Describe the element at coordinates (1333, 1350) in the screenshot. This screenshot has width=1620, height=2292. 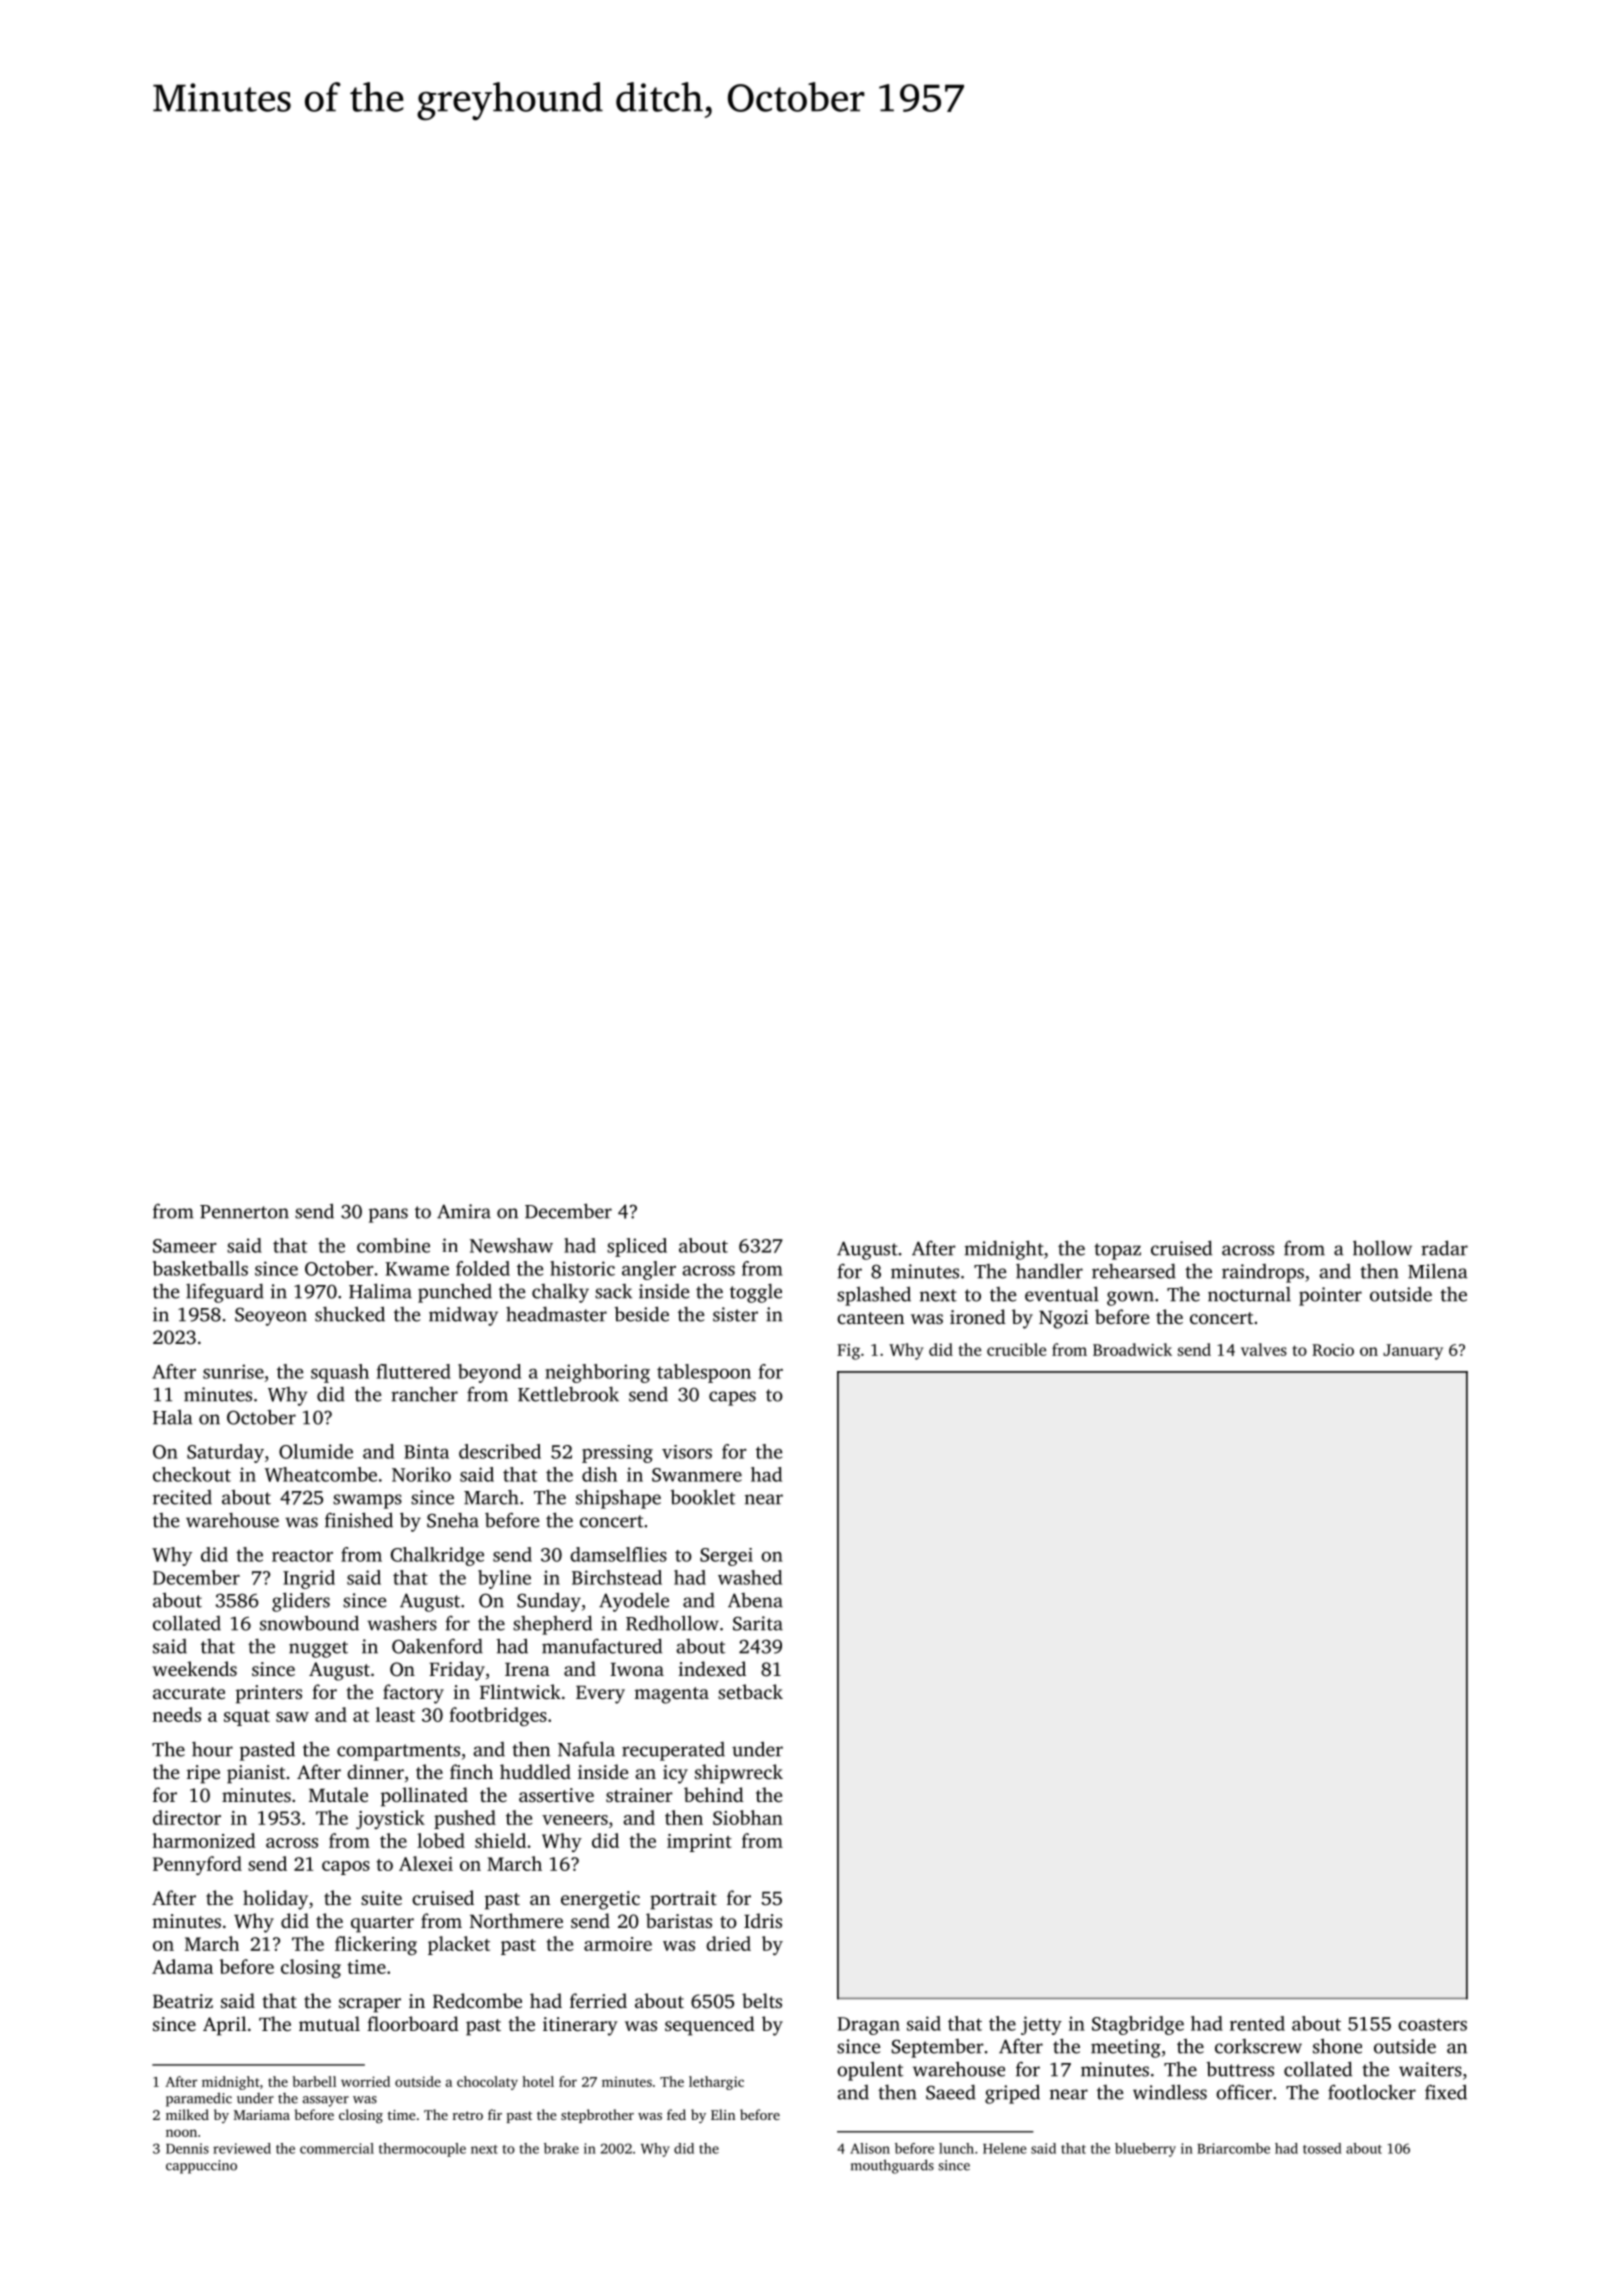
I see `Rocio` at that location.
